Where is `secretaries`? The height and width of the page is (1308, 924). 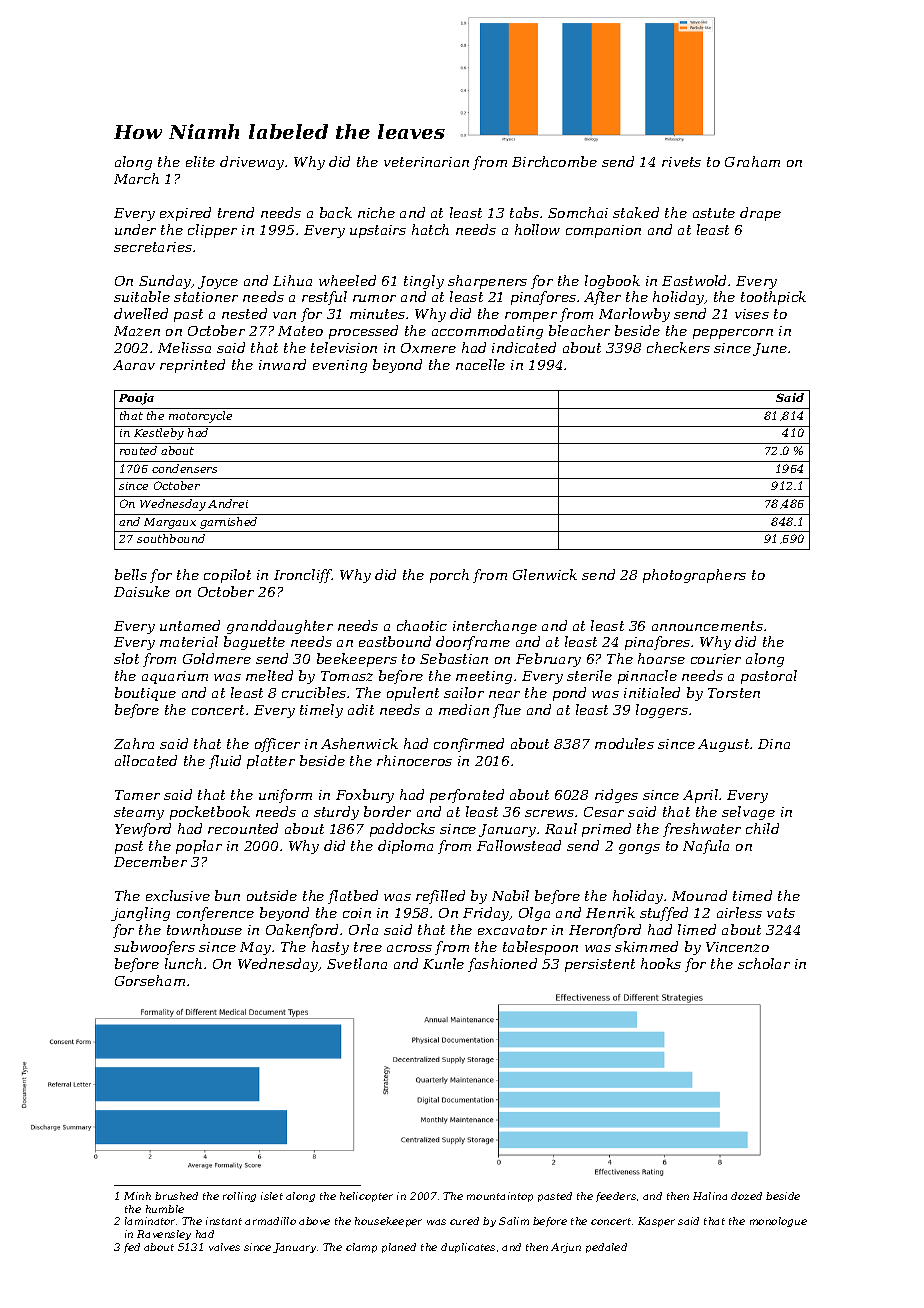
secretaries is located at coordinates (153, 247).
